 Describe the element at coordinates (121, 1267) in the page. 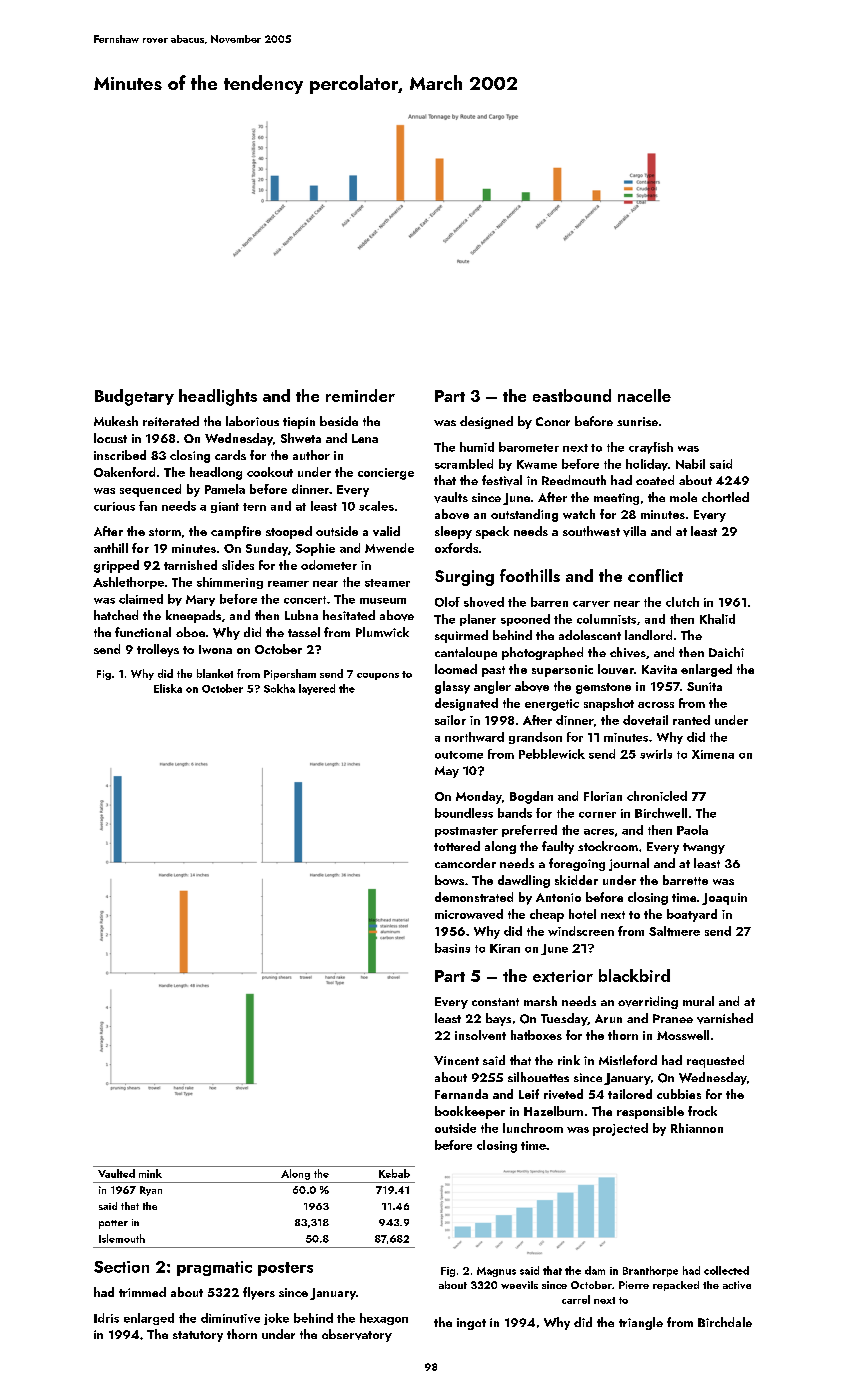

I see `Section` at that location.
